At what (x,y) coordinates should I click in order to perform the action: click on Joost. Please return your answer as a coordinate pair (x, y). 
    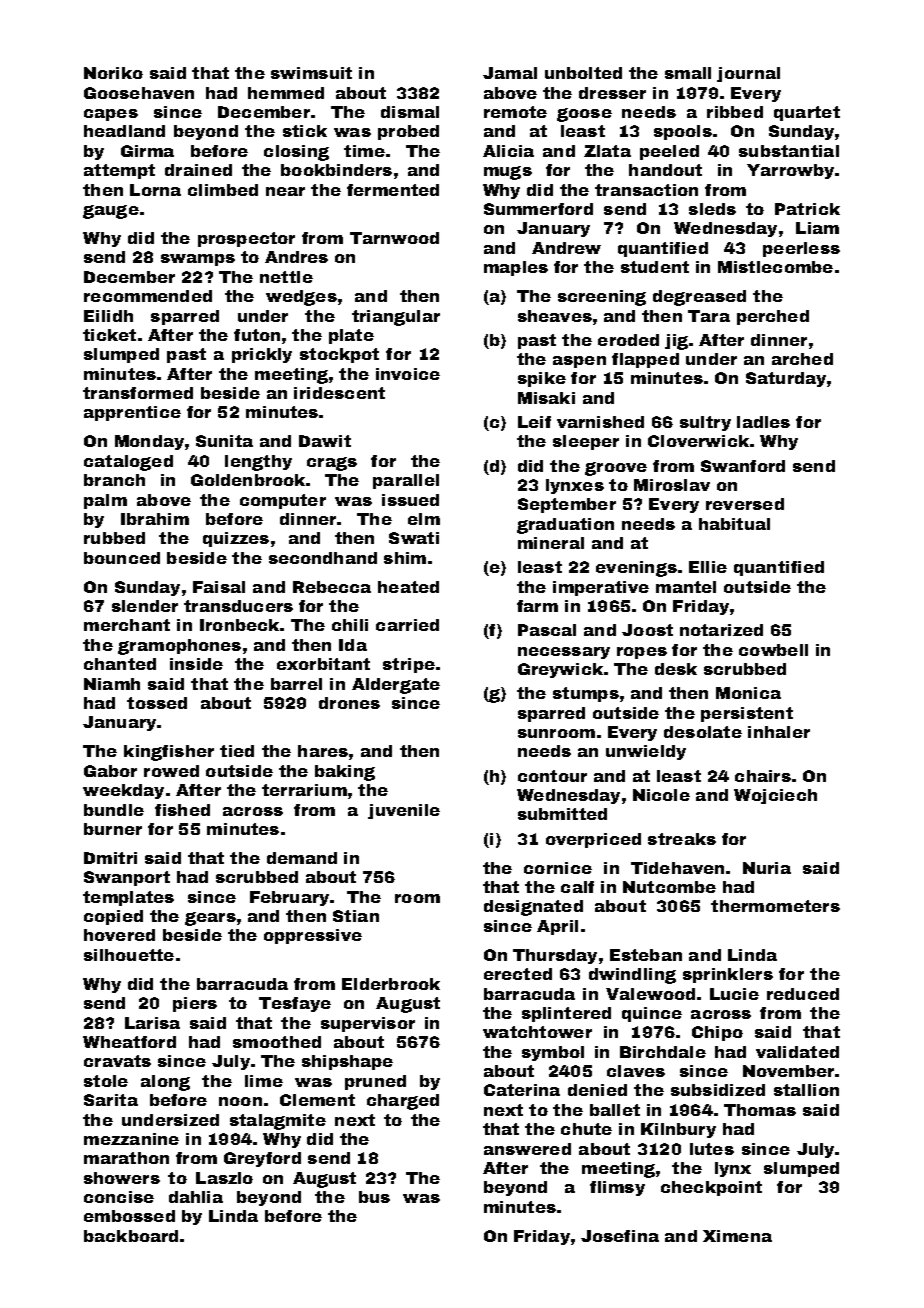
    Looking at the image, I should click on (647, 630).
